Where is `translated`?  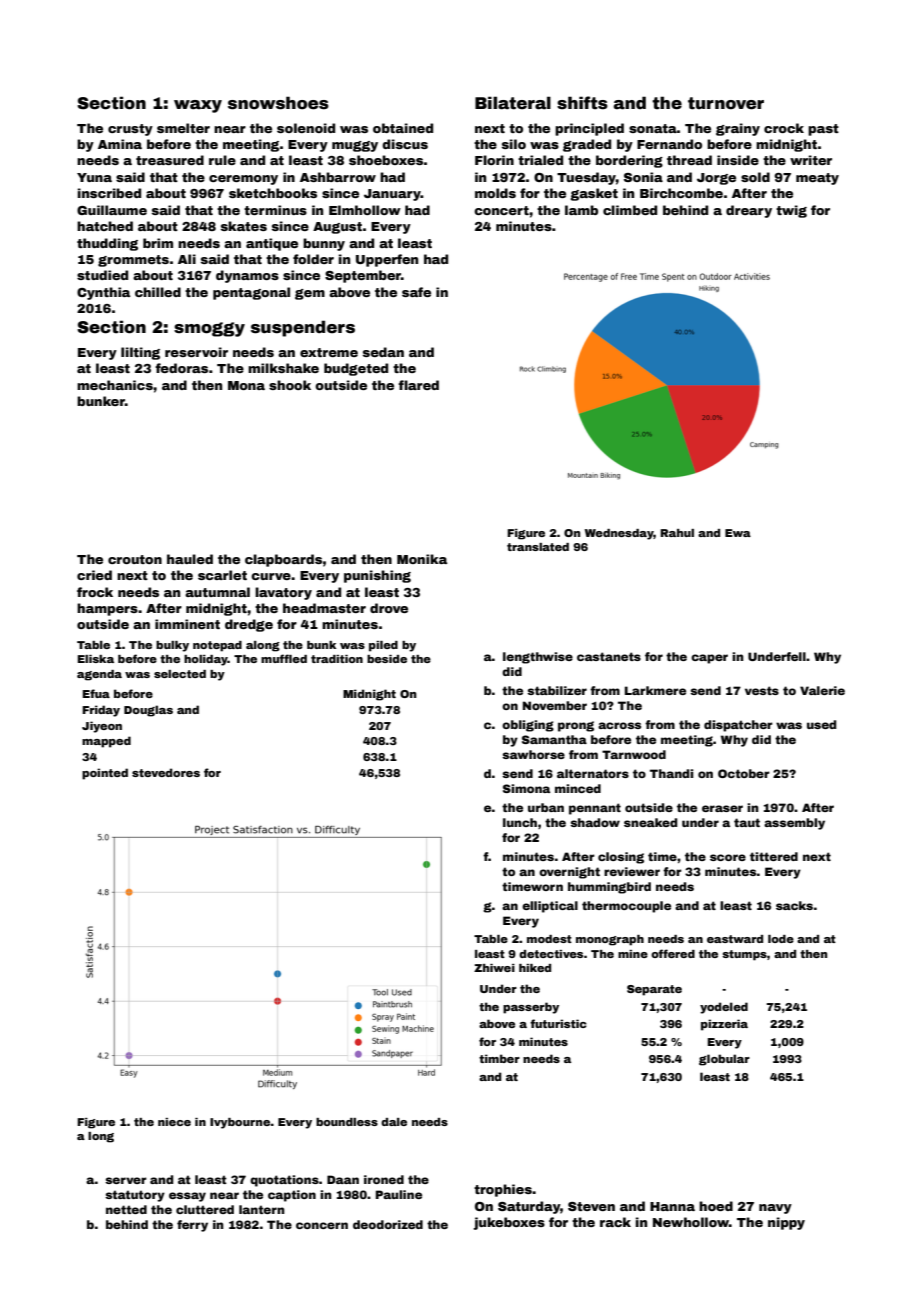 translated is located at coordinates (538, 547).
